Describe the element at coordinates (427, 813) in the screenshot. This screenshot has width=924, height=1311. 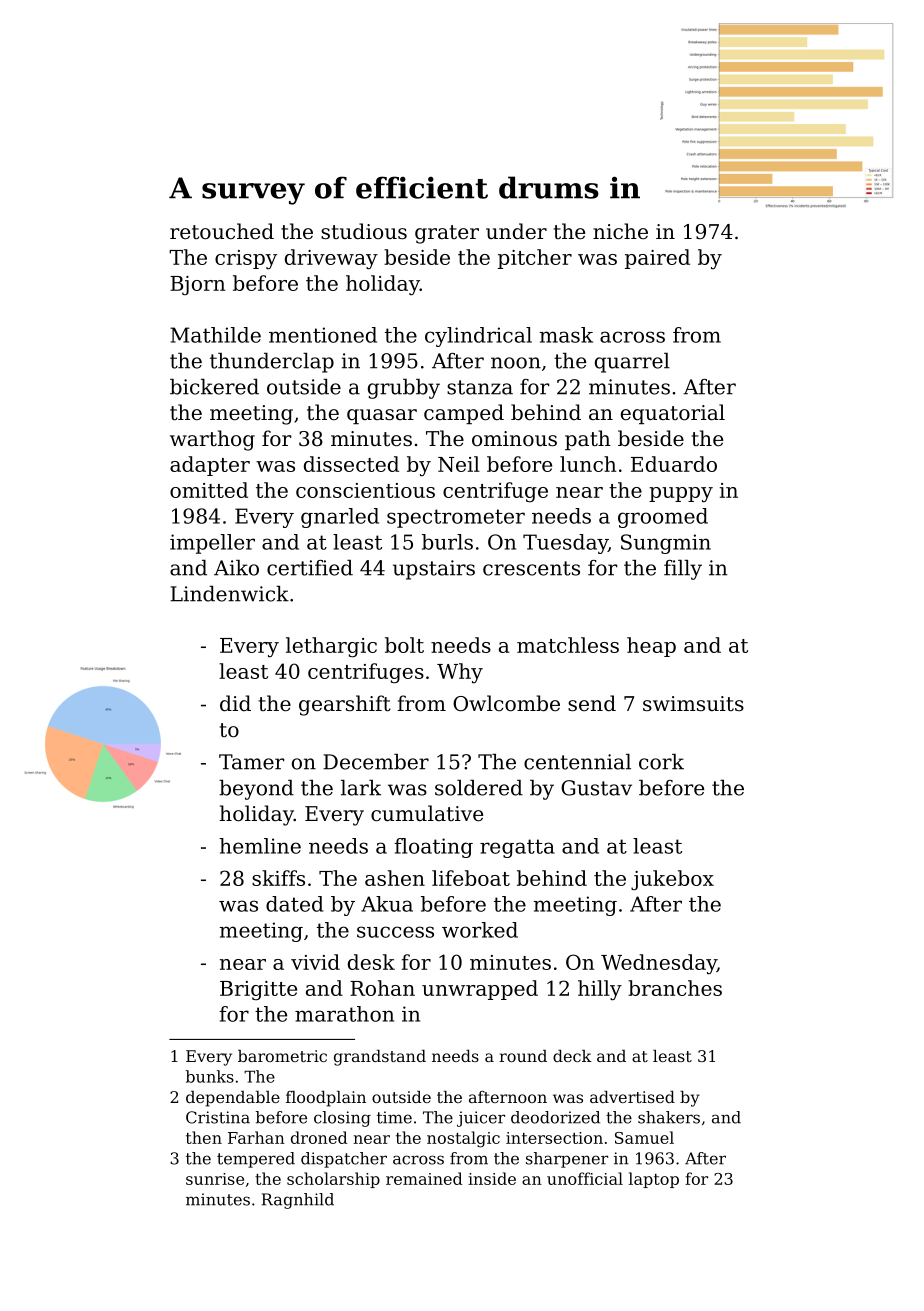
I see `cumulative` at that location.
